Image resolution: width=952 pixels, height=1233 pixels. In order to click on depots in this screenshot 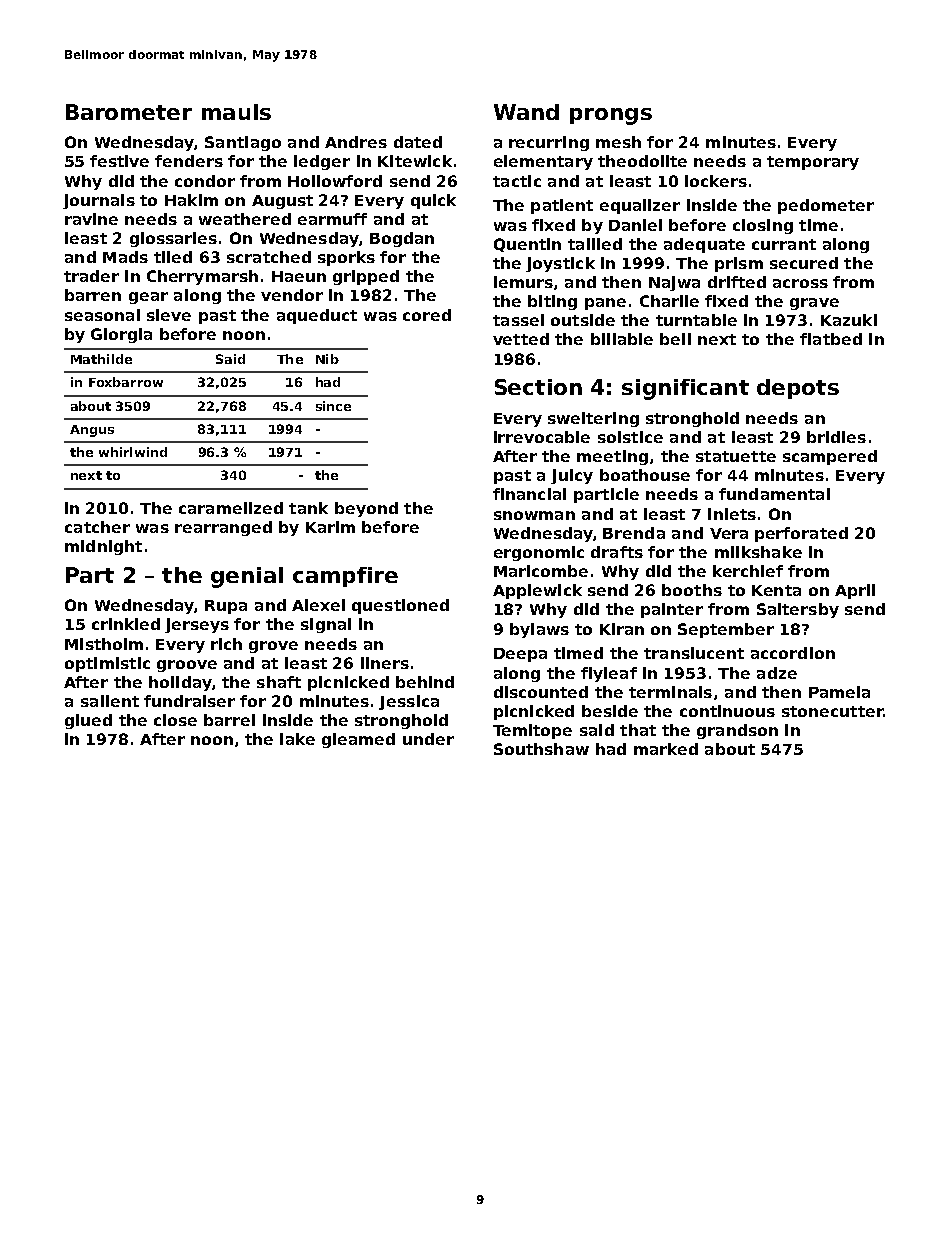, I will do `click(798, 389)`.
